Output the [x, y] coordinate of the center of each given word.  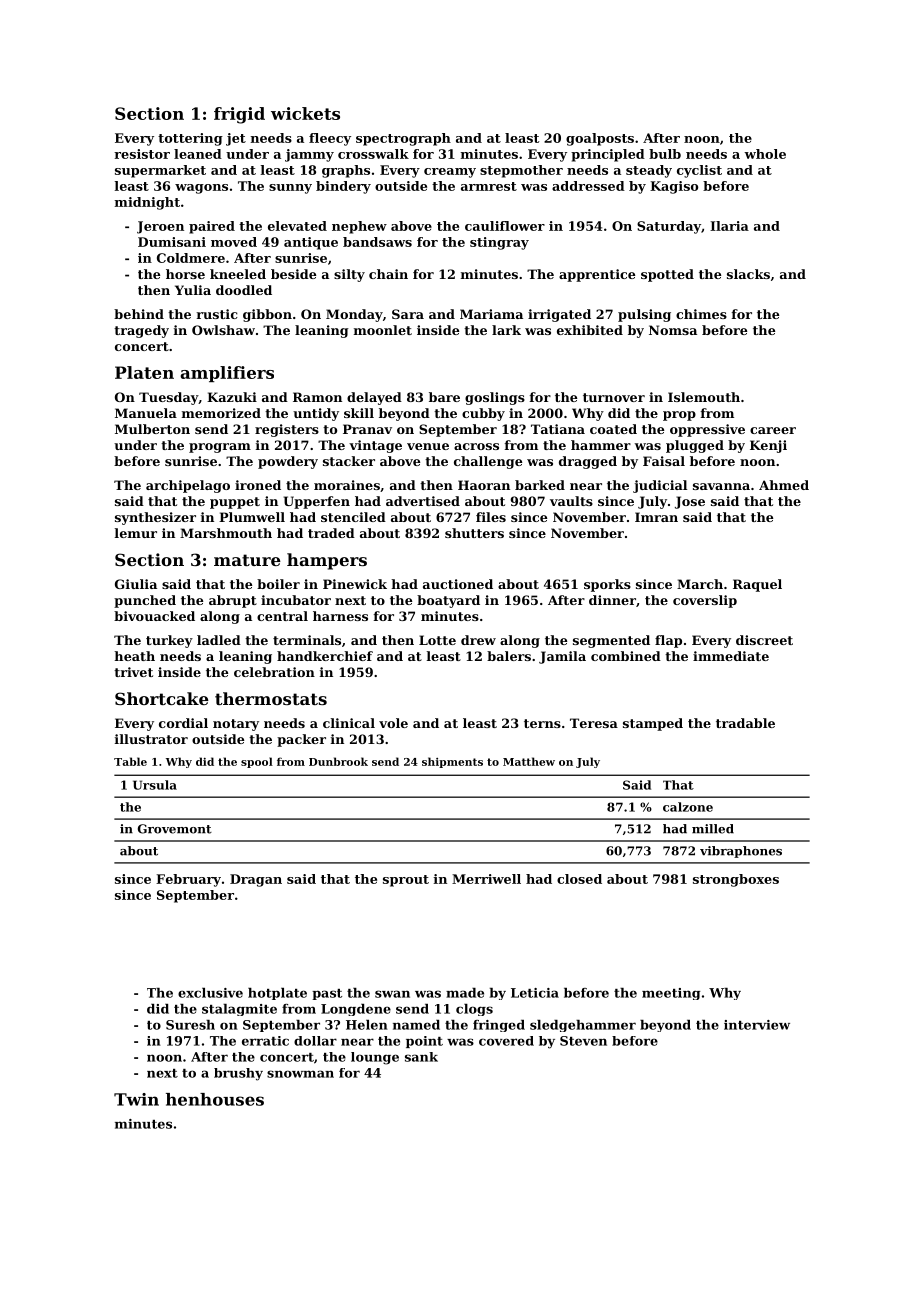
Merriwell [486, 879]
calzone [688, 807]
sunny [290, 189]
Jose [690, 502]
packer [301, 740]
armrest [489, 186]
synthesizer [155, 518]
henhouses [215, 1099]
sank [421, 1057]
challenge [488, 462]
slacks [748, 274]
